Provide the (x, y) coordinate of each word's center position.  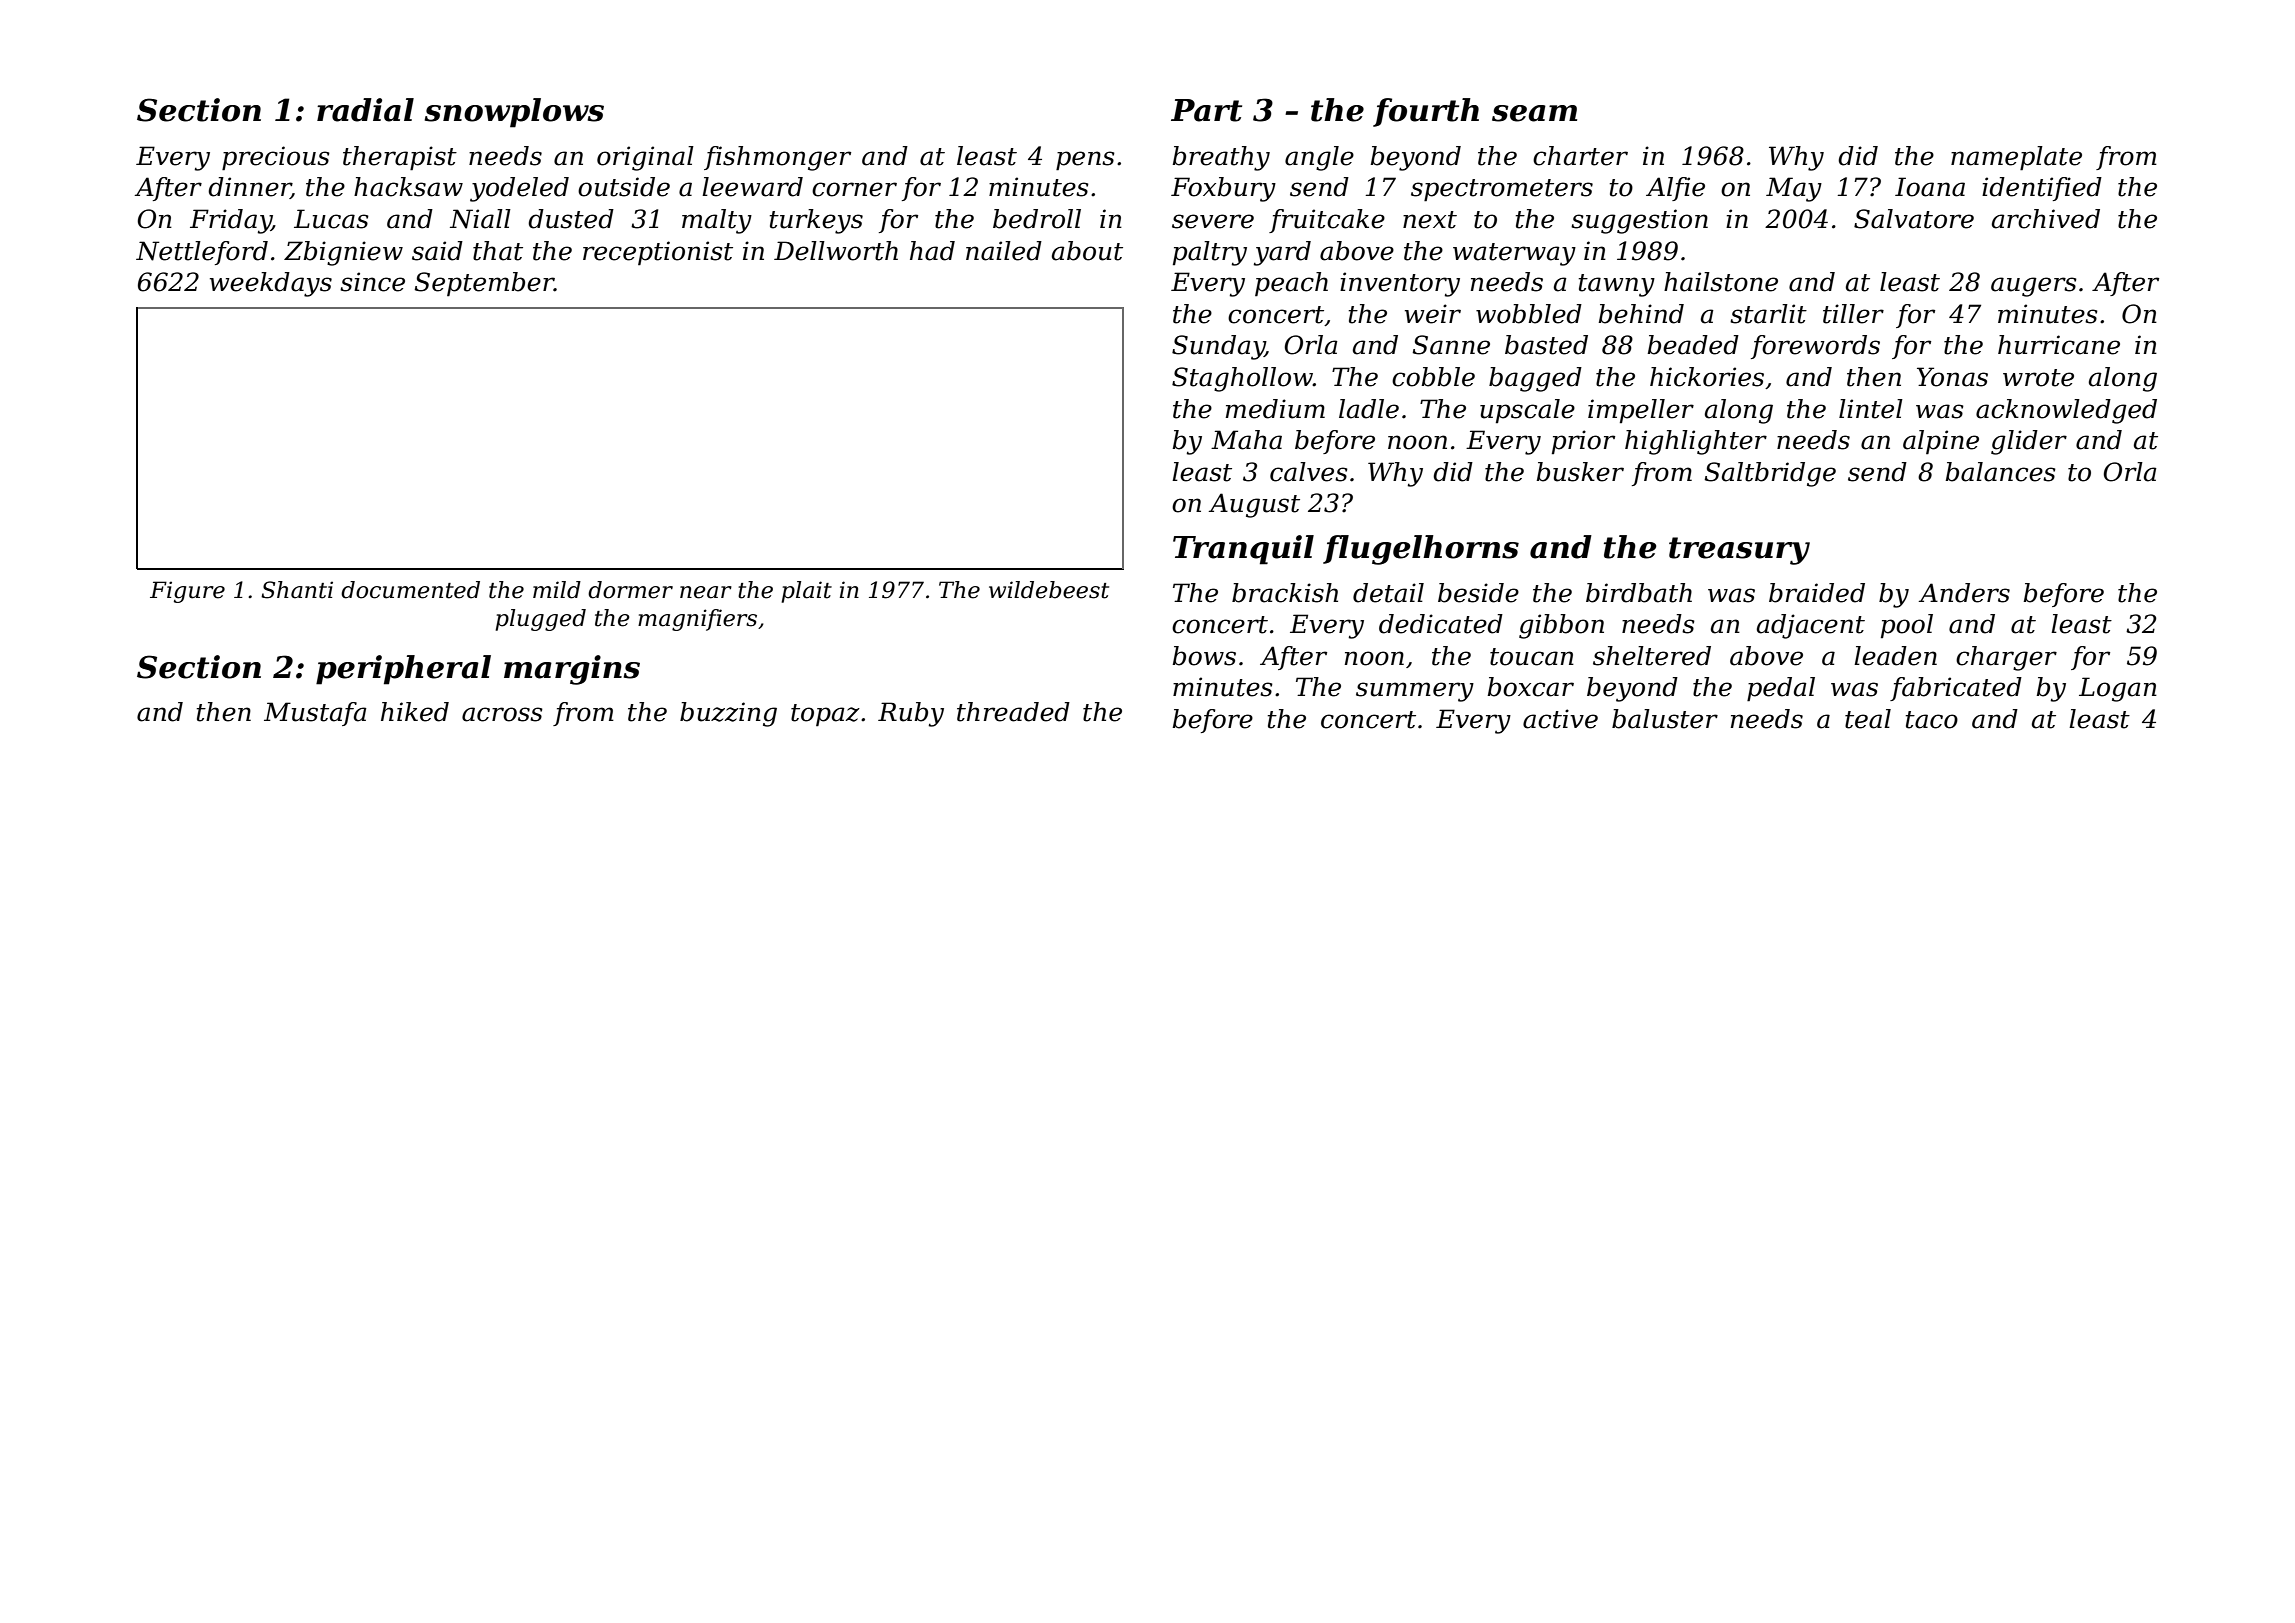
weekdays (271, 284)
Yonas (1952, 377)
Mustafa (315, 714)
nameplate (2016, 158)
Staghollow (1242, 379)
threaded (1013, 712)
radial (365, 110)
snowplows (514, 113)
